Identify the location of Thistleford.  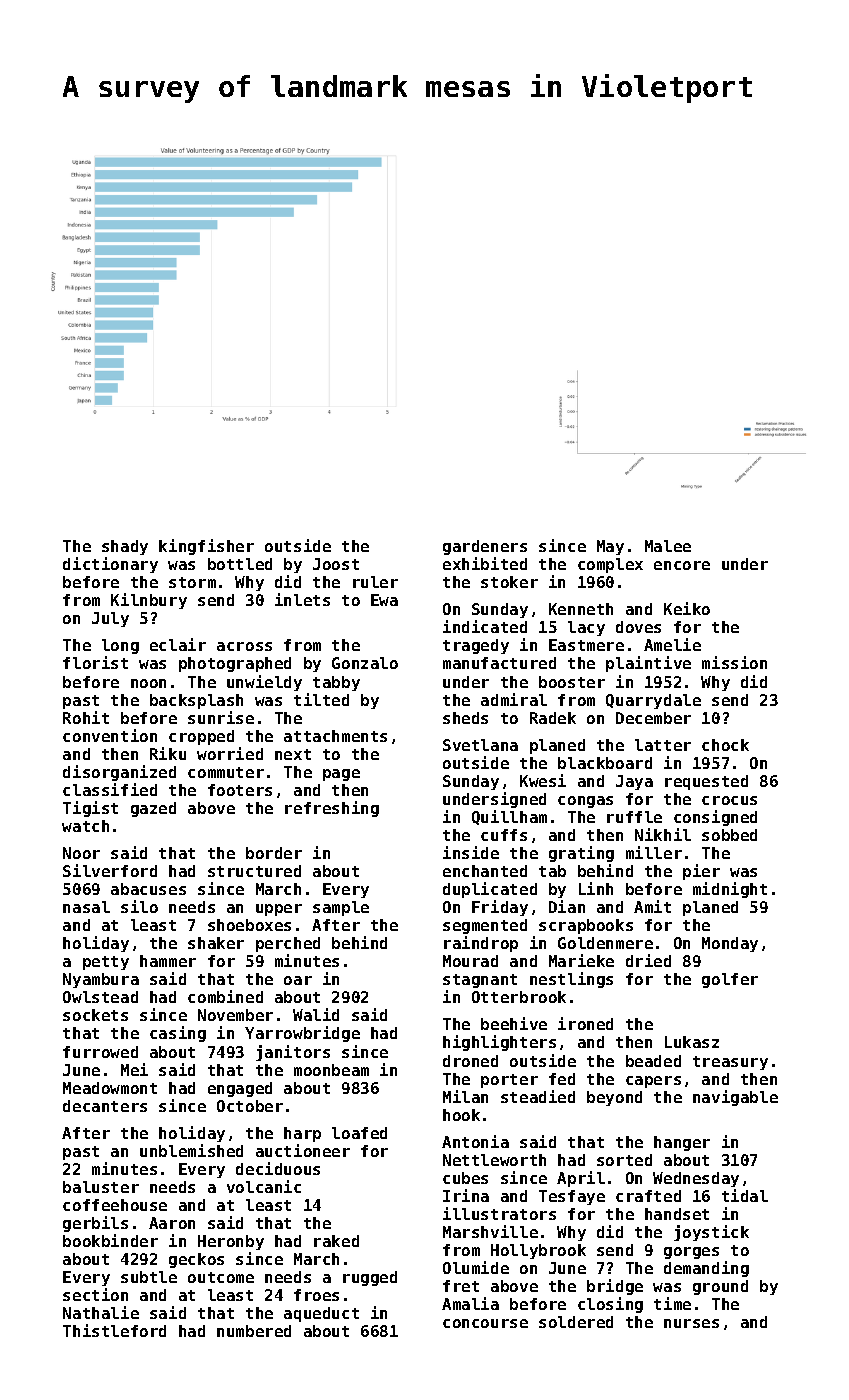
(114, 1330).
